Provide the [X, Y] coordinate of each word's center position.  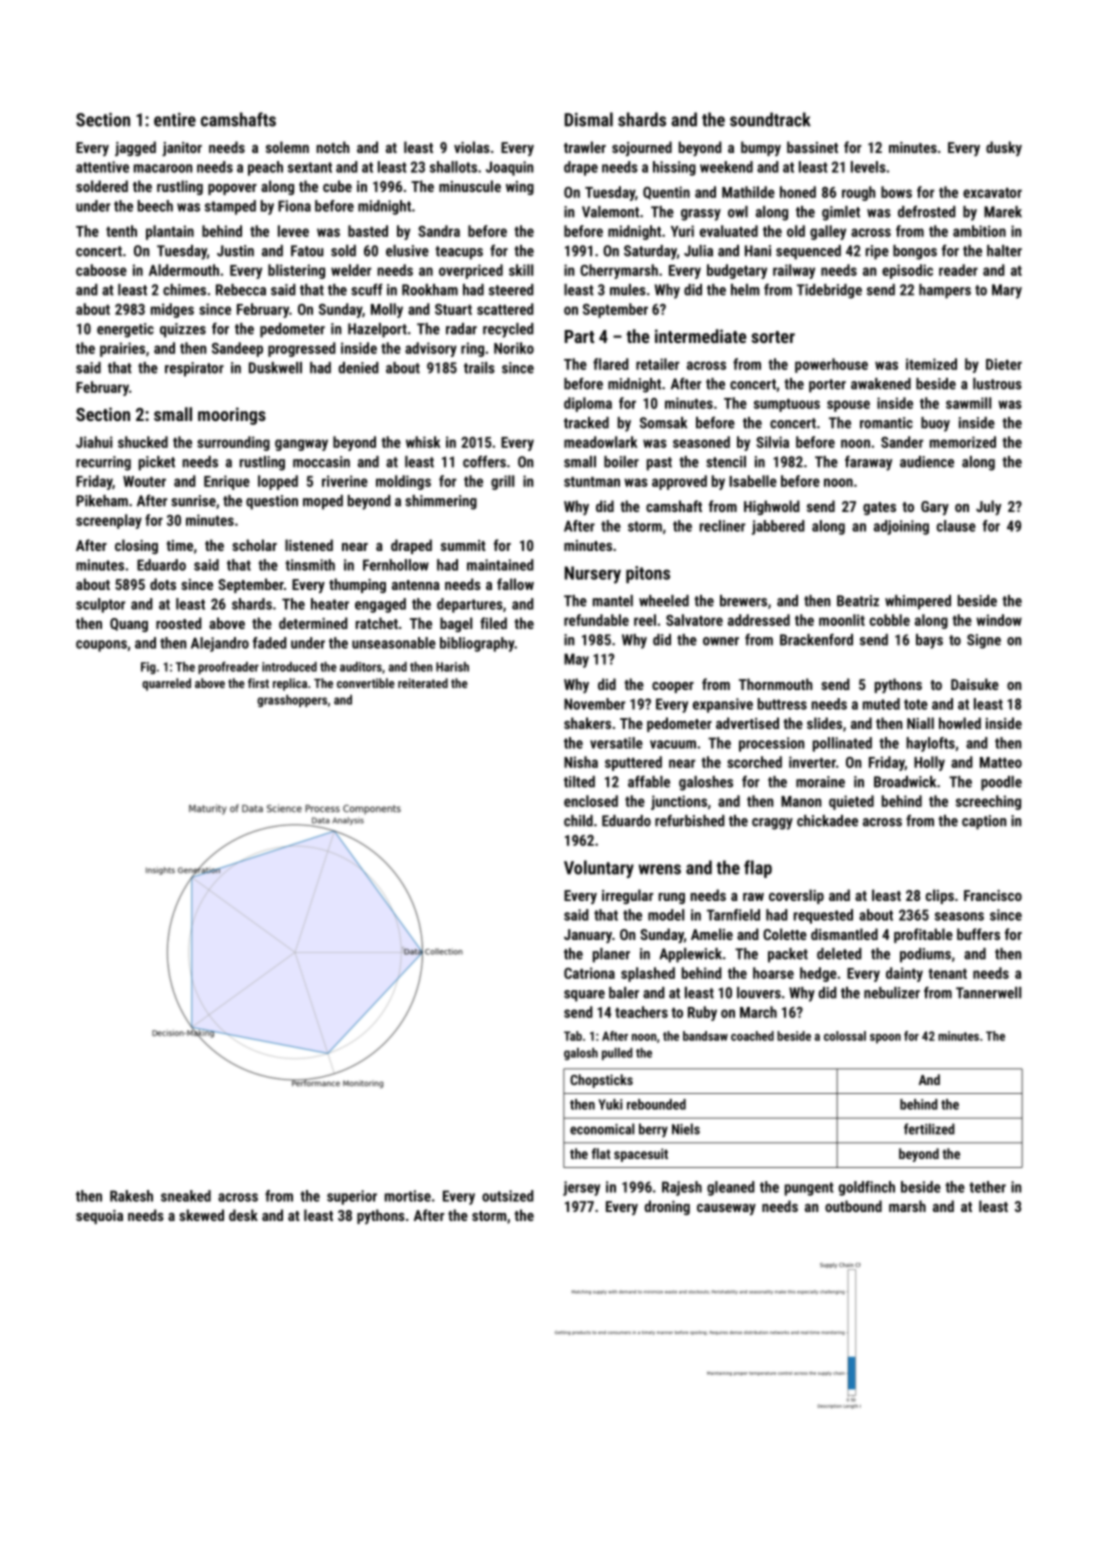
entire [175, 120]
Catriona [589, 973]
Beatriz [858, 601]
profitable [923, 935]
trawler [585, 147]
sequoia [99, 1217]
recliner [722, 526]
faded [270, 643]
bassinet [812, 147]
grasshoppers [292, 701]
